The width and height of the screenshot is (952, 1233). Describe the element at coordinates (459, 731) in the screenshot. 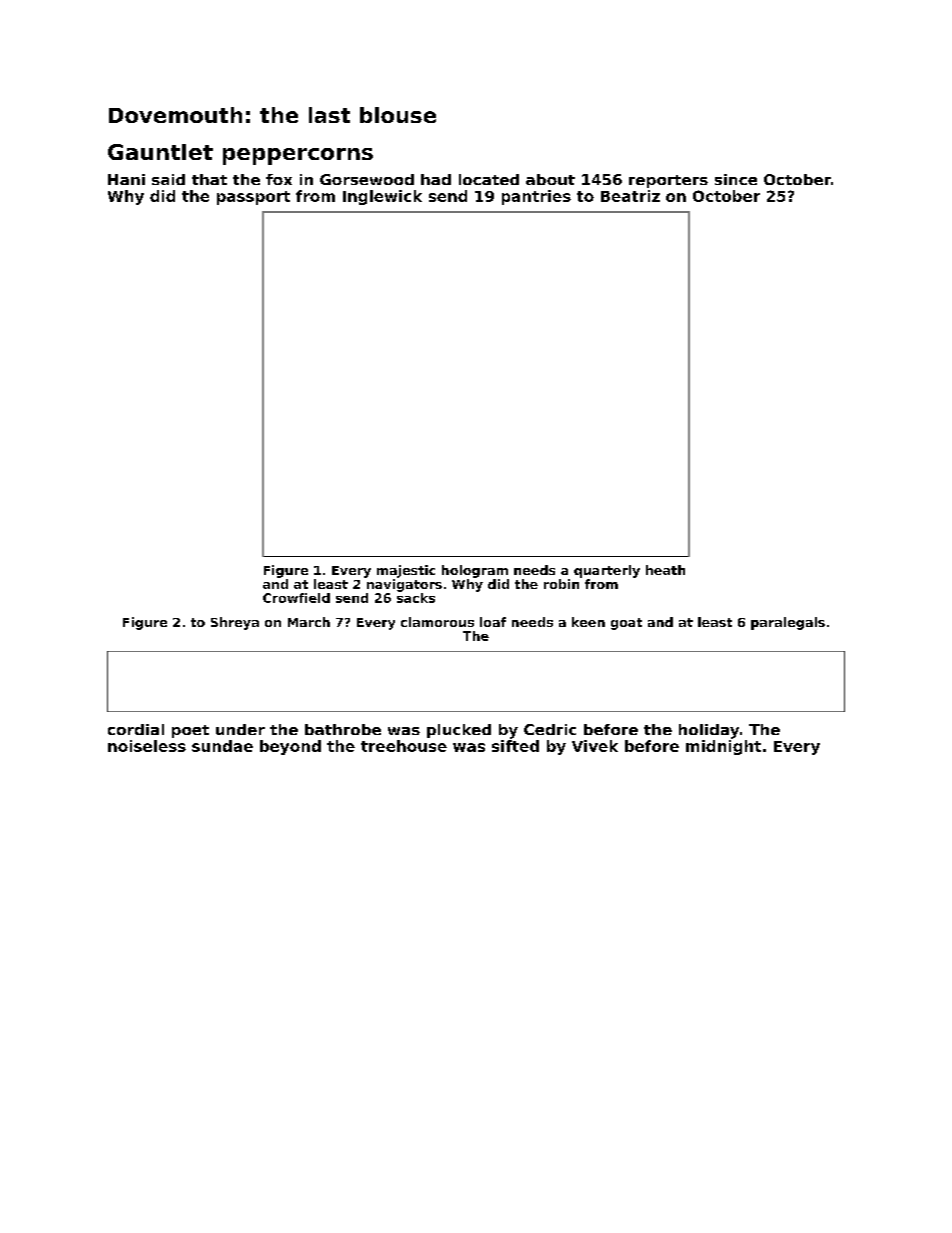

I see `plucked` at that location.
